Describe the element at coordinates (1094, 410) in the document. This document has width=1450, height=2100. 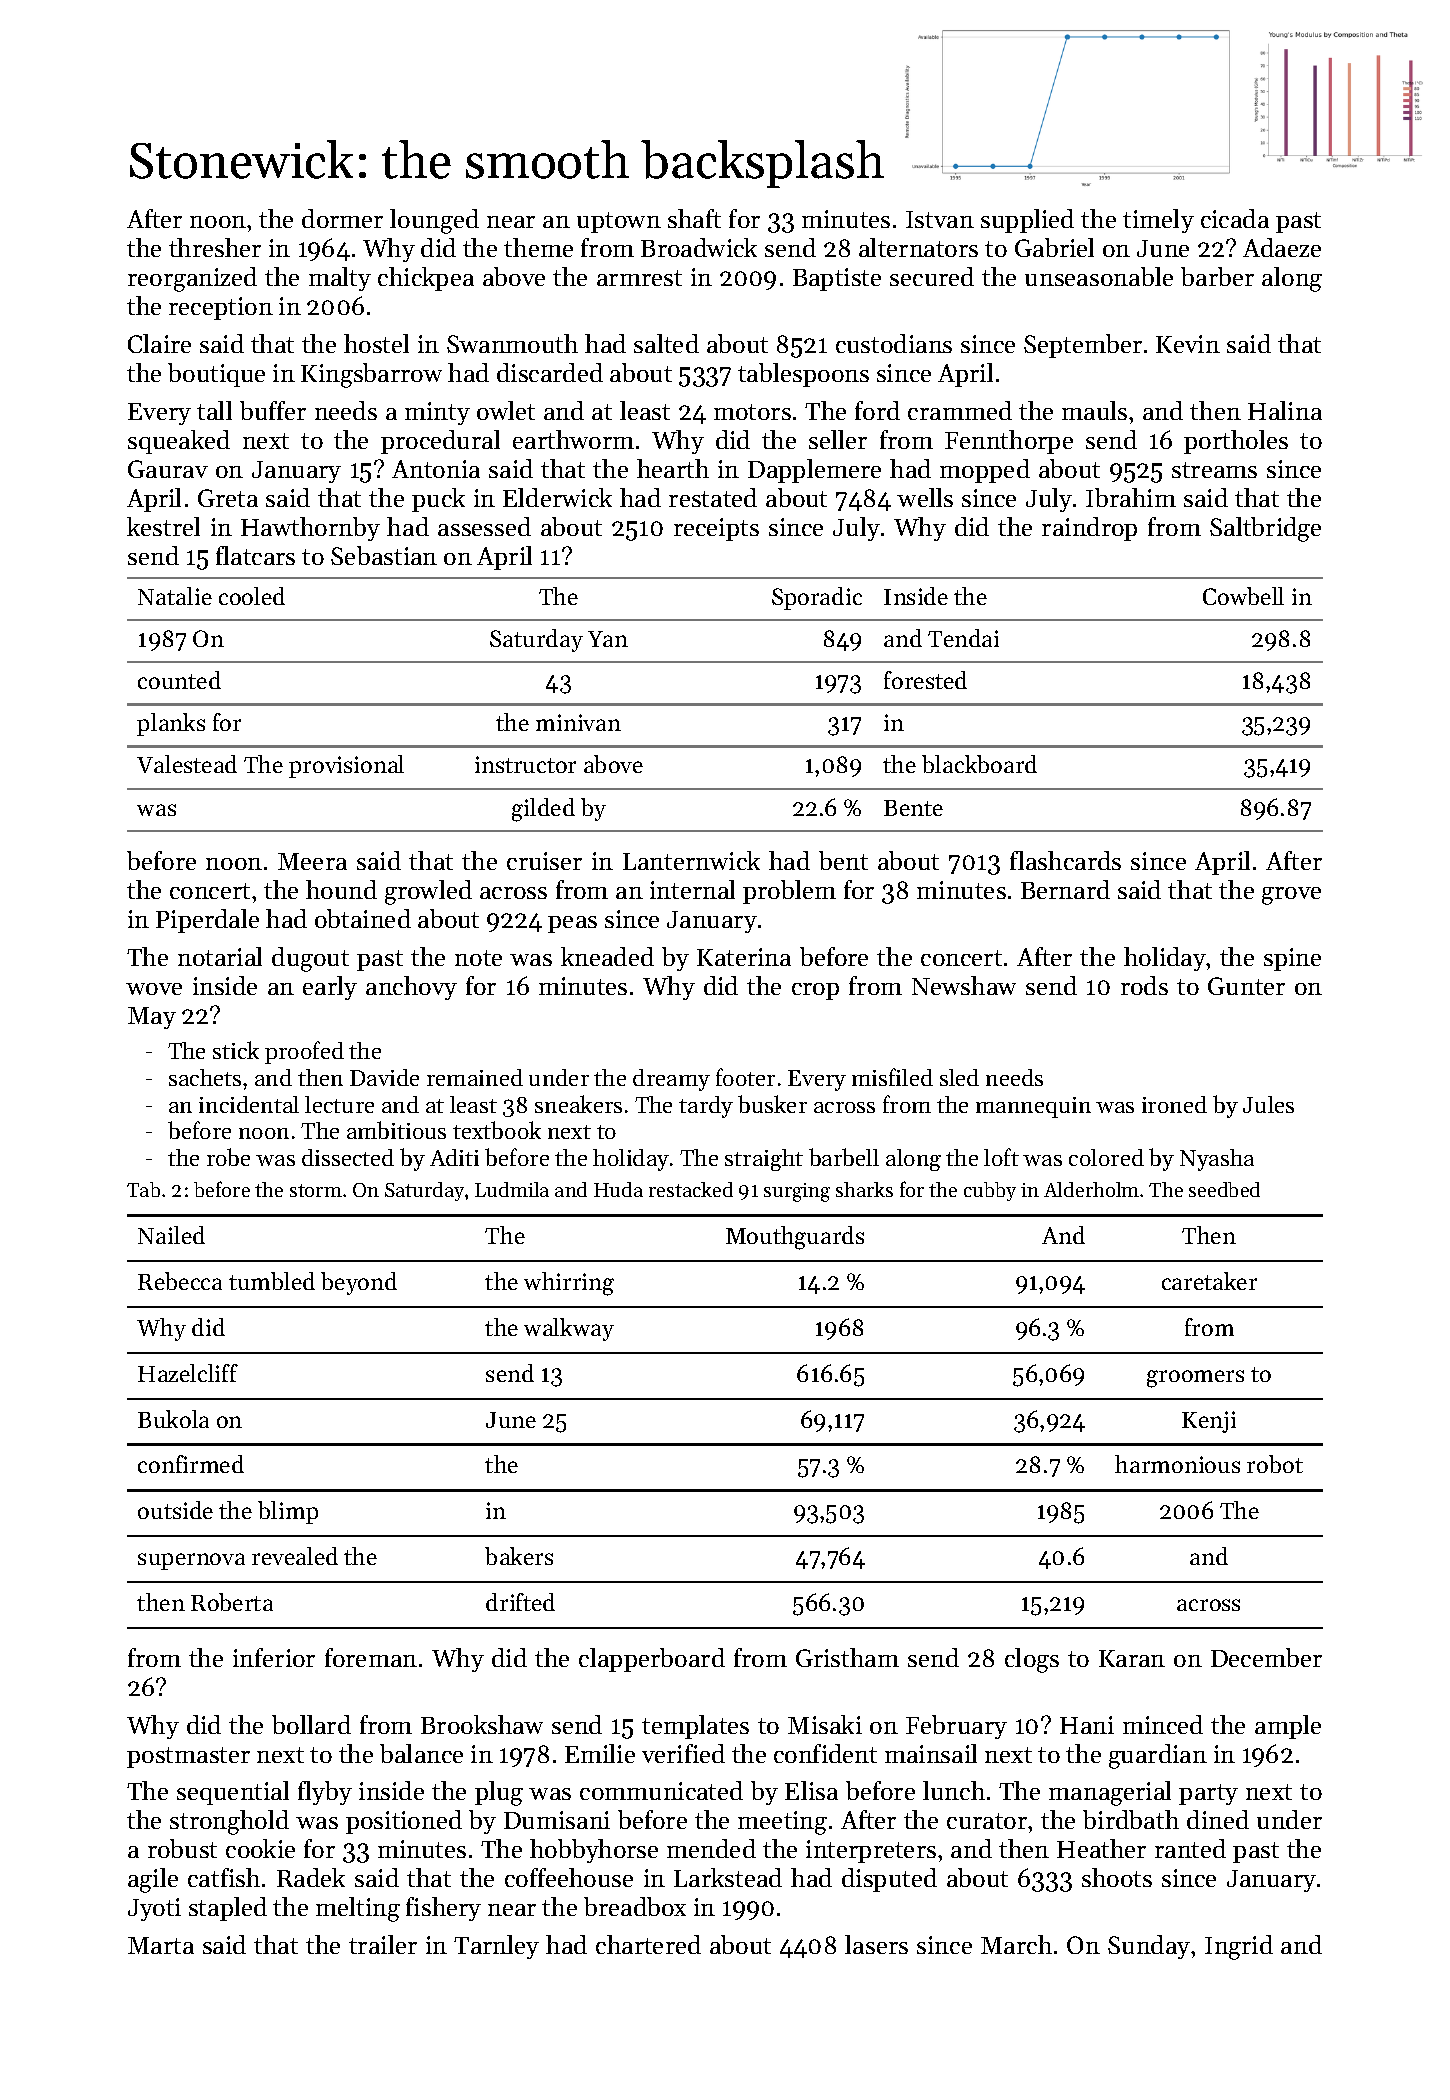
I see `mauls` at that location.
